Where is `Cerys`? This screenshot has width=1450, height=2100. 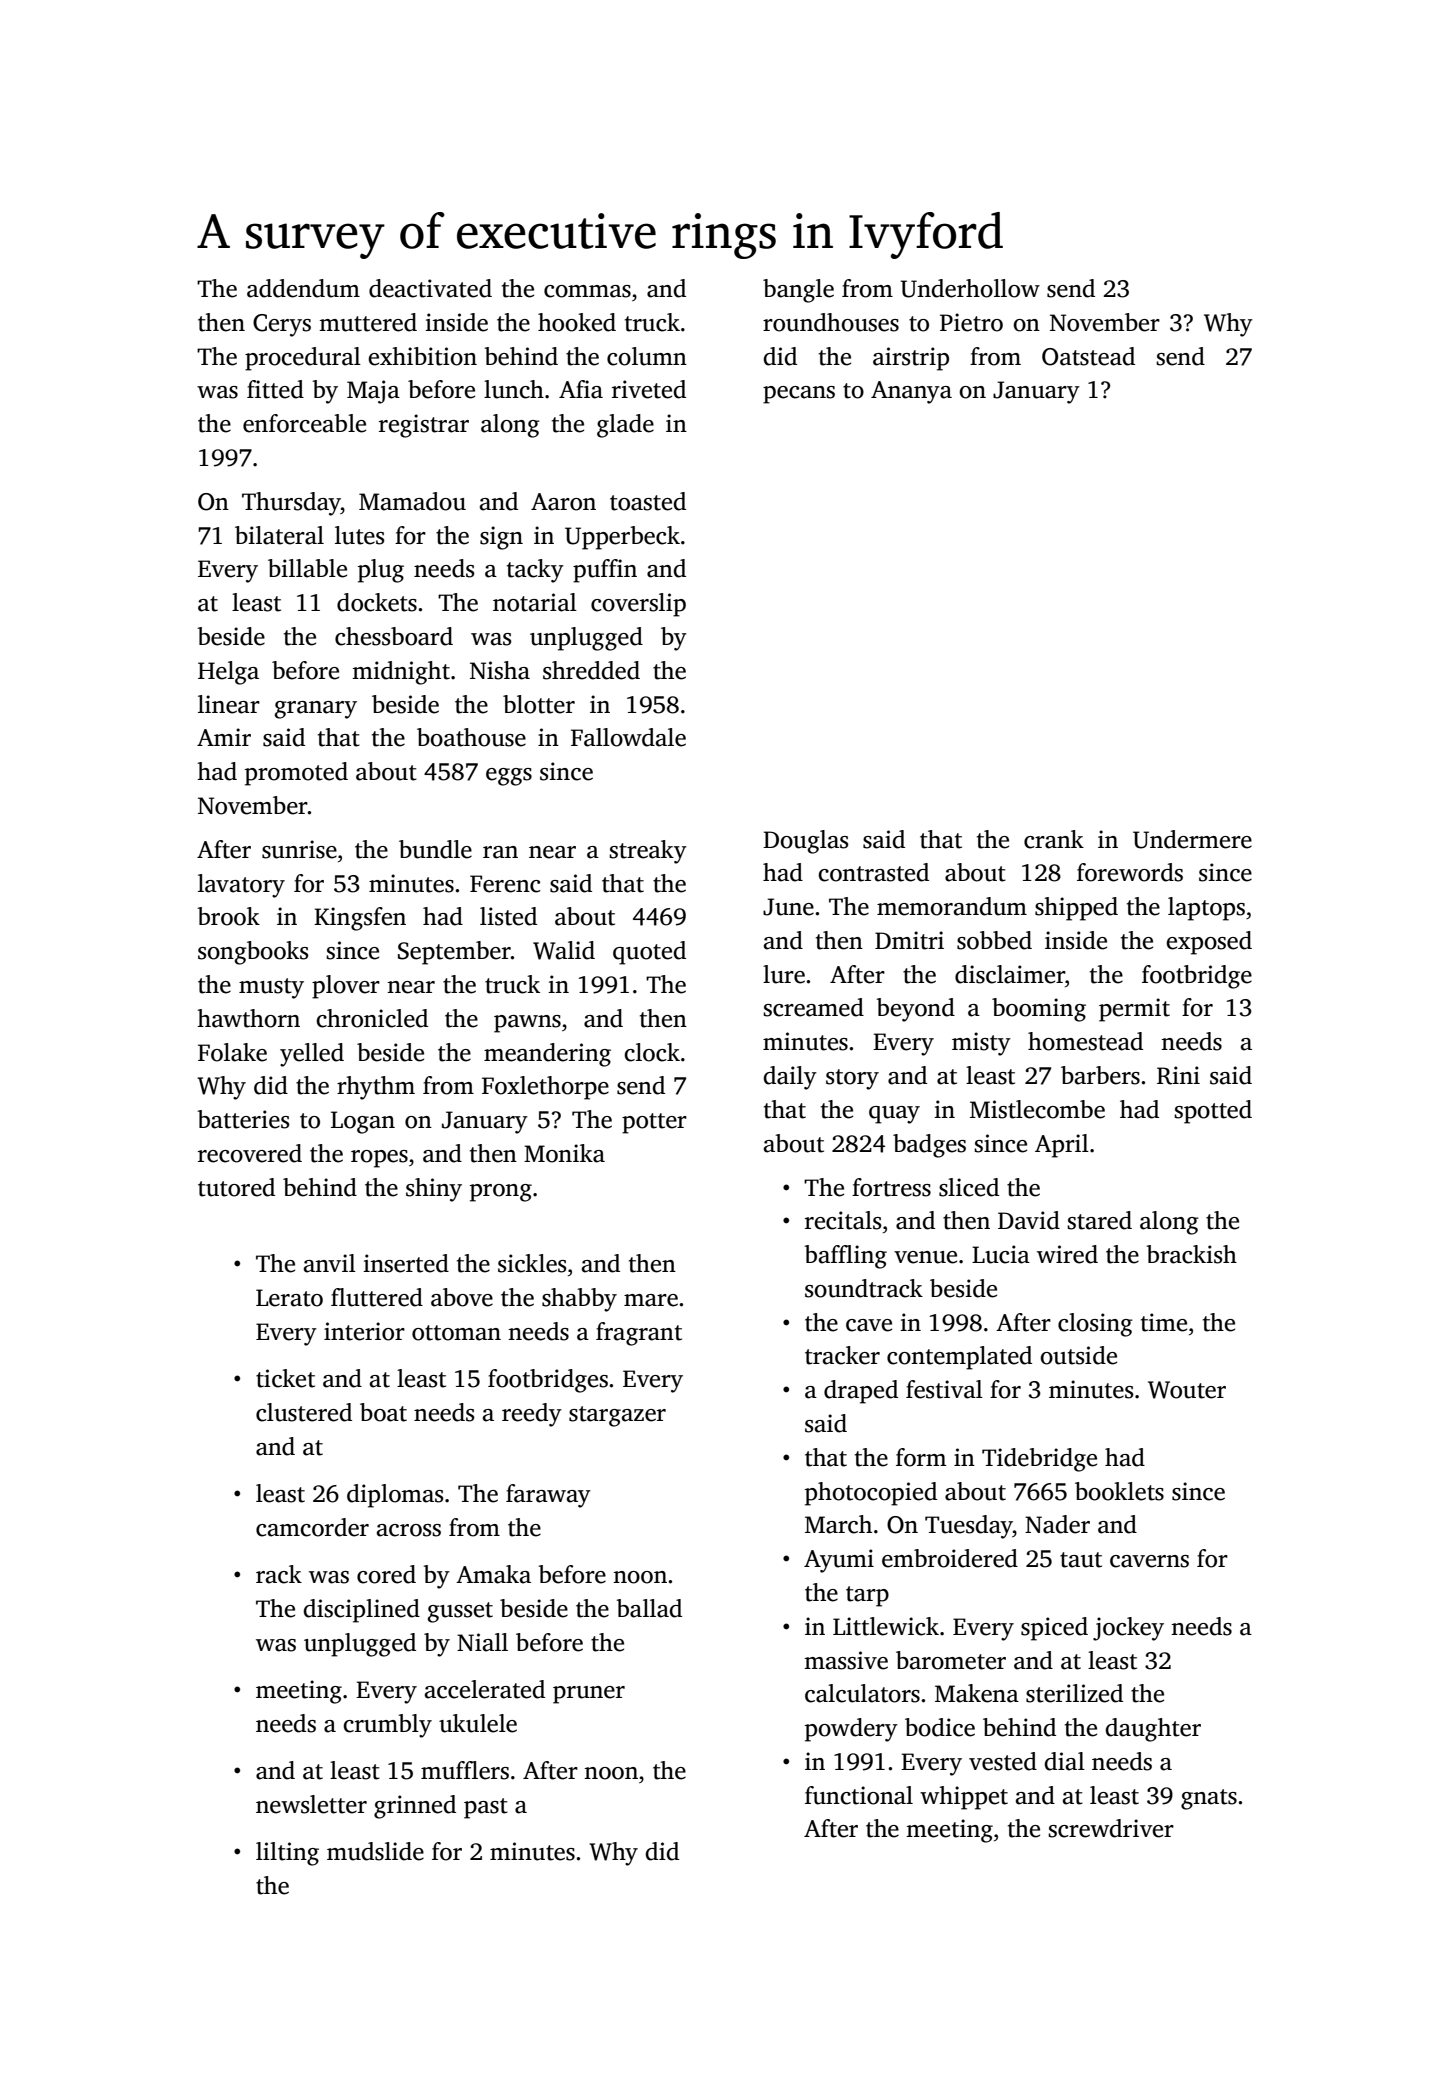
Cerys is located at coordinates (282, 325).
